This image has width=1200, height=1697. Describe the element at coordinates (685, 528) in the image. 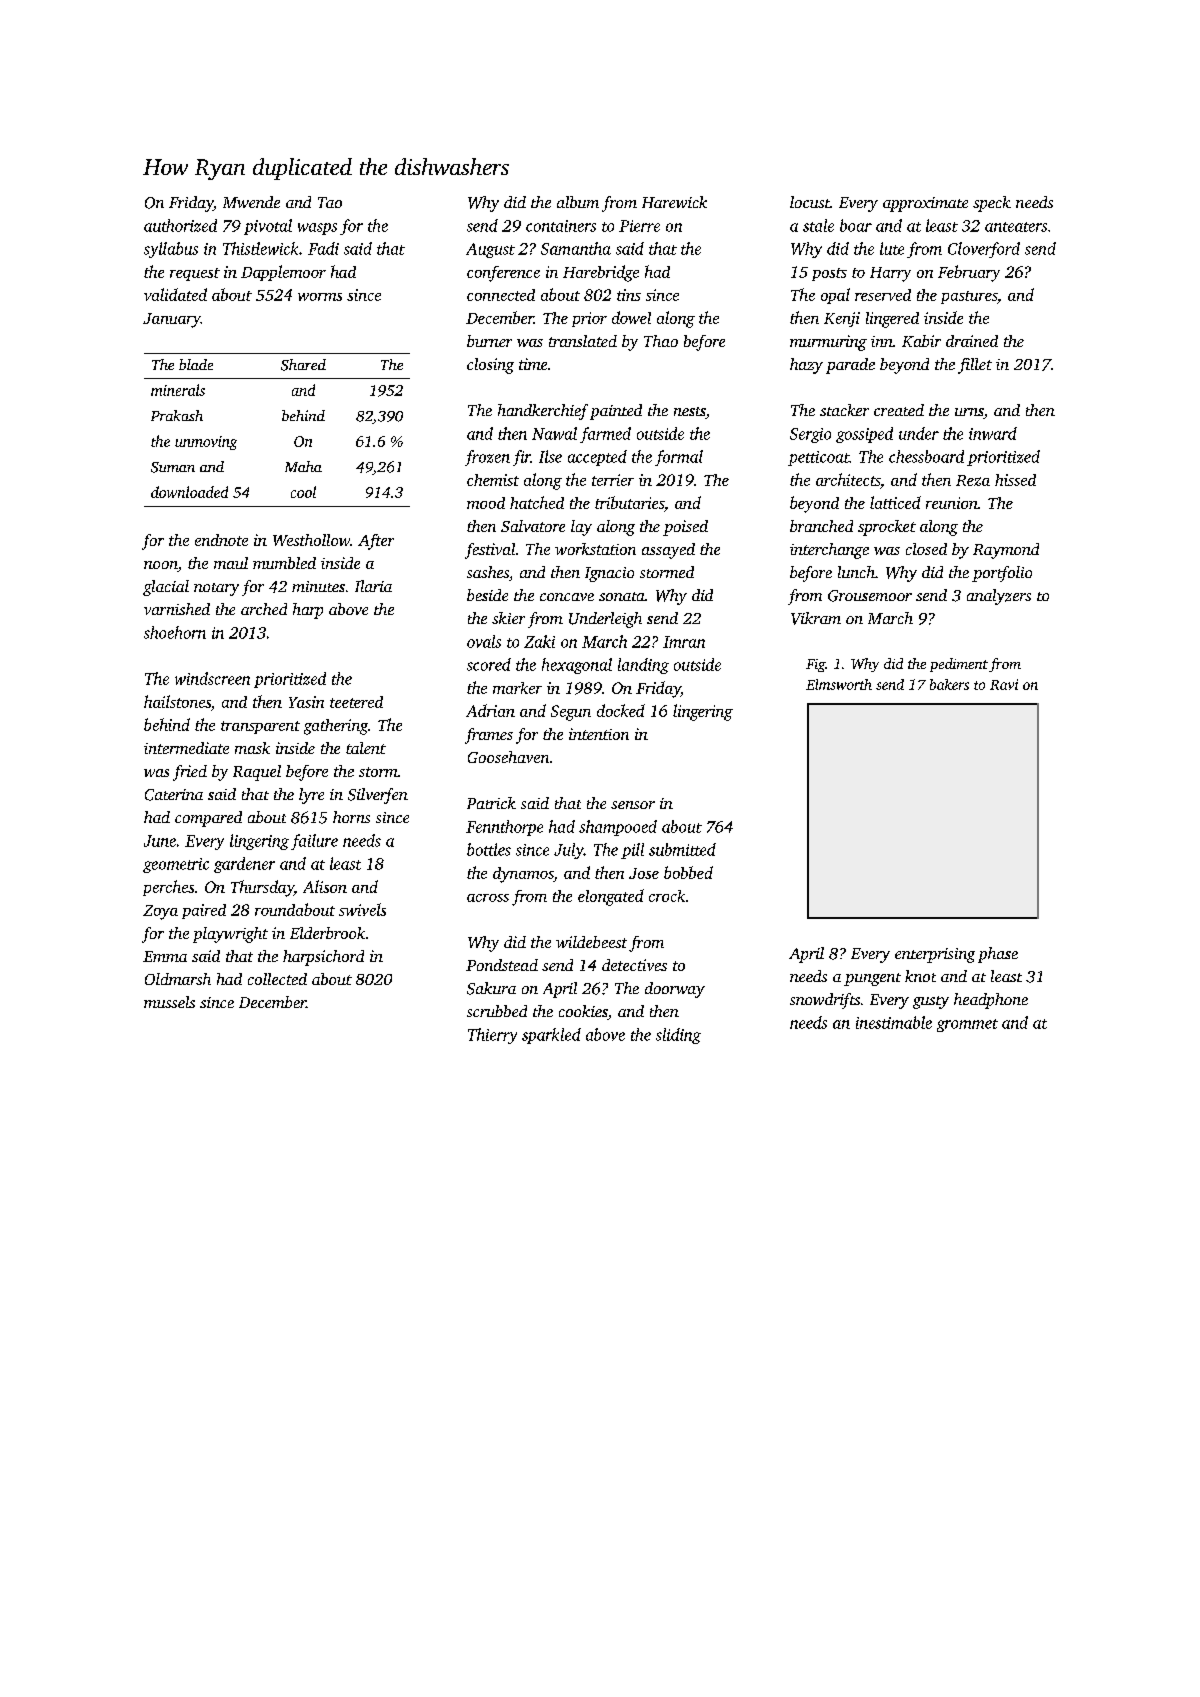

I see `poised` at that location.
